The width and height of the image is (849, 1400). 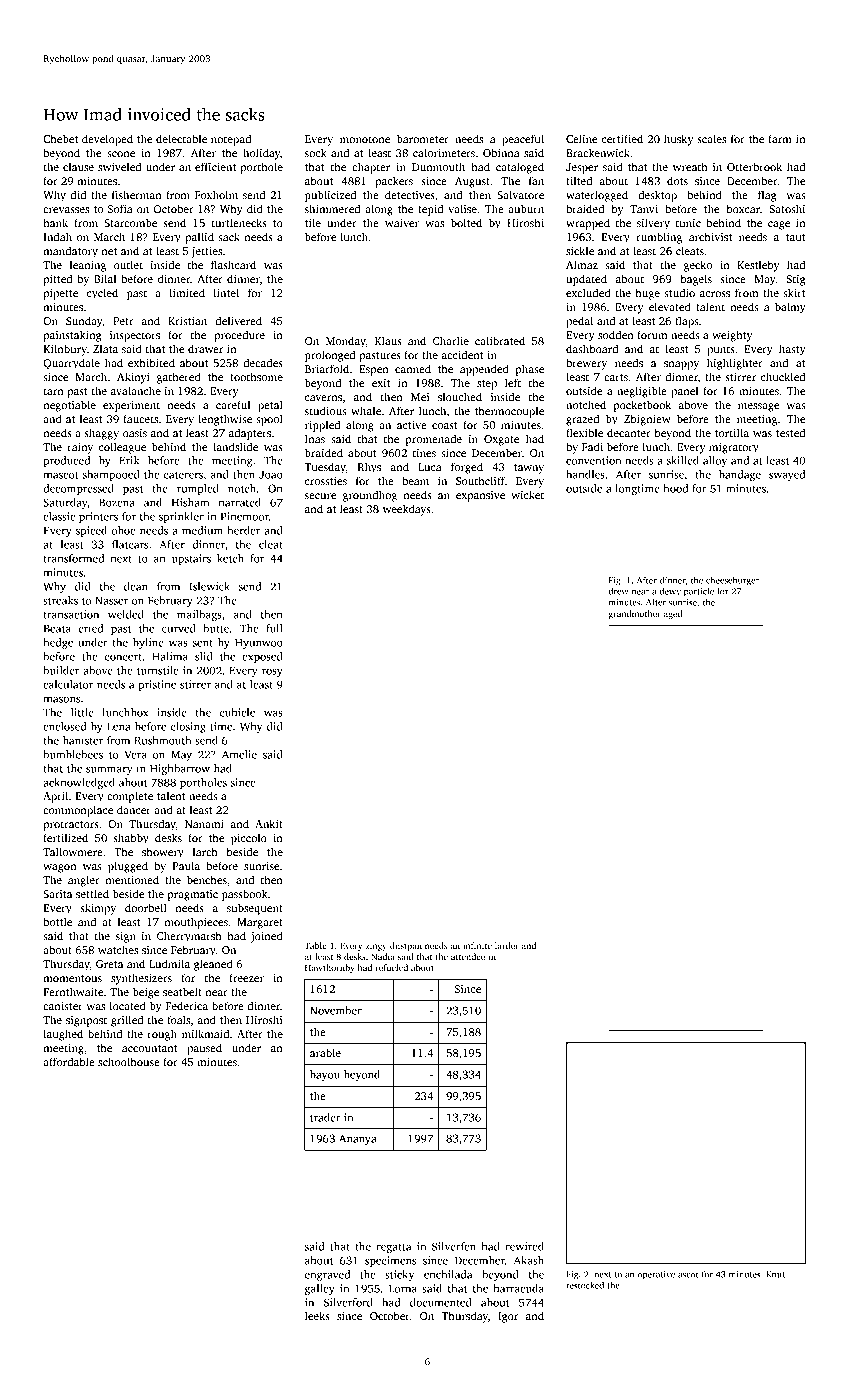 I want to click on dustpan, so click(x=406, y=946).
